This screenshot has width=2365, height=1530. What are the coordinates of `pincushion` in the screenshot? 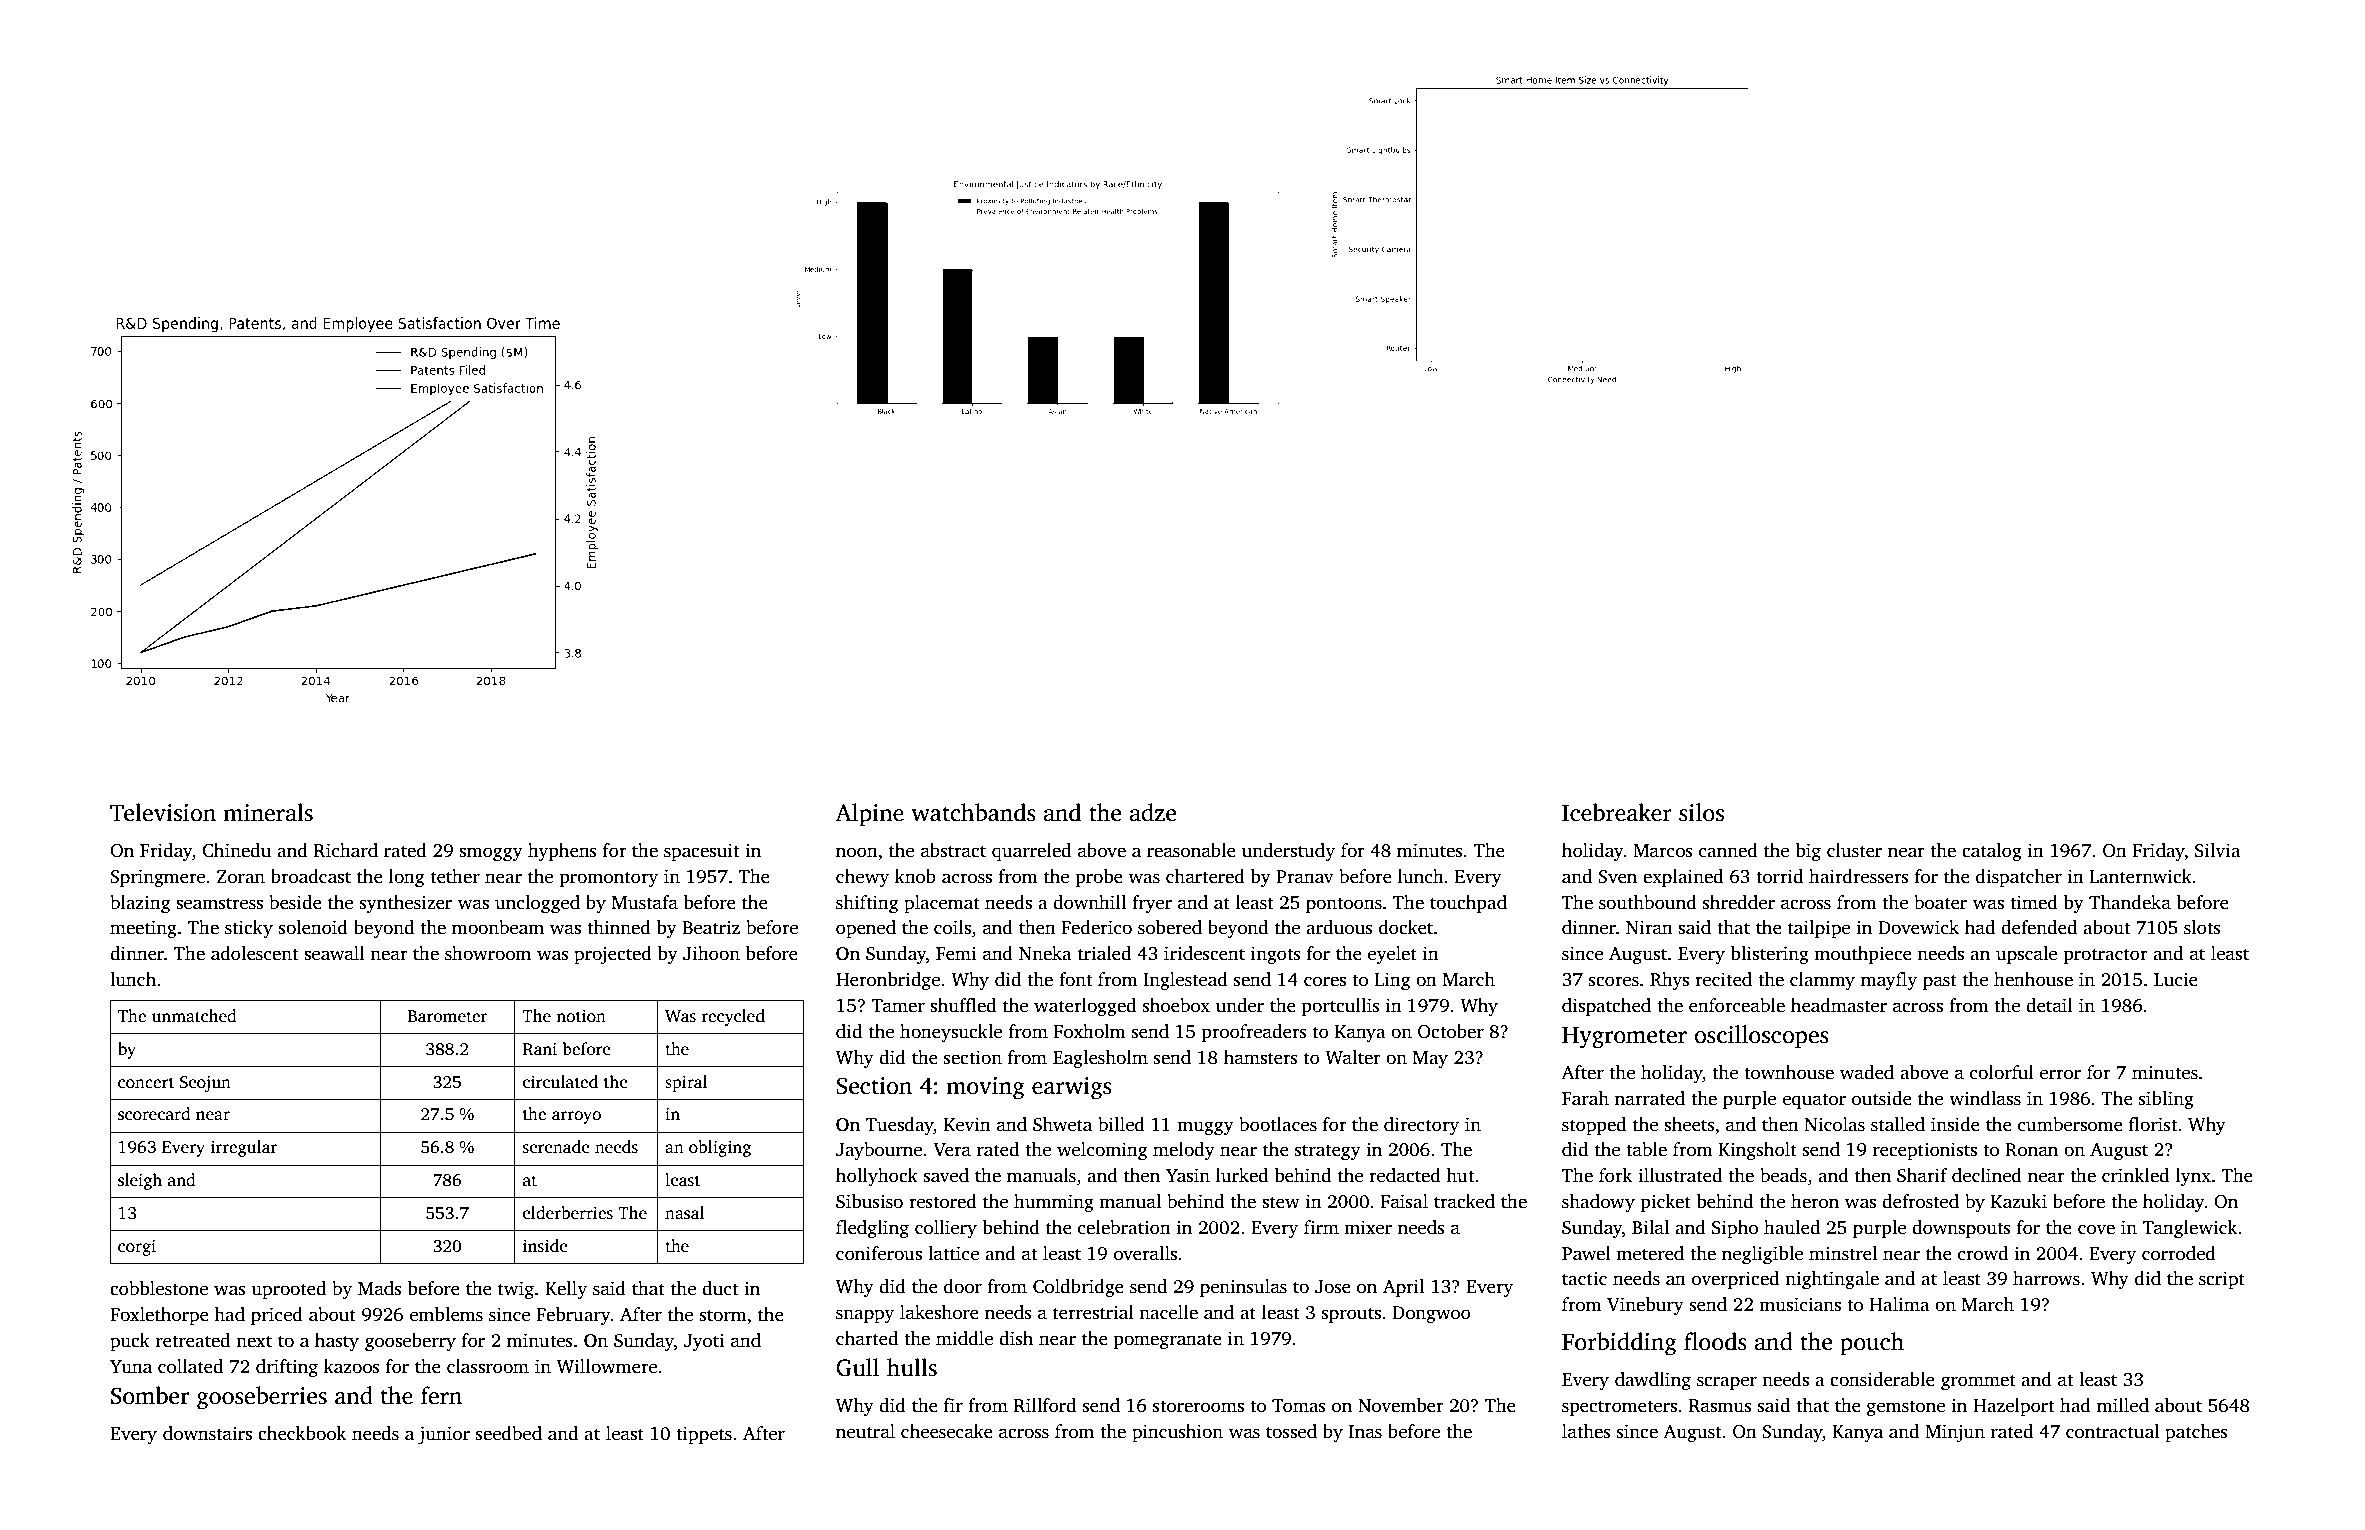 It's located at (1177, 1433).
